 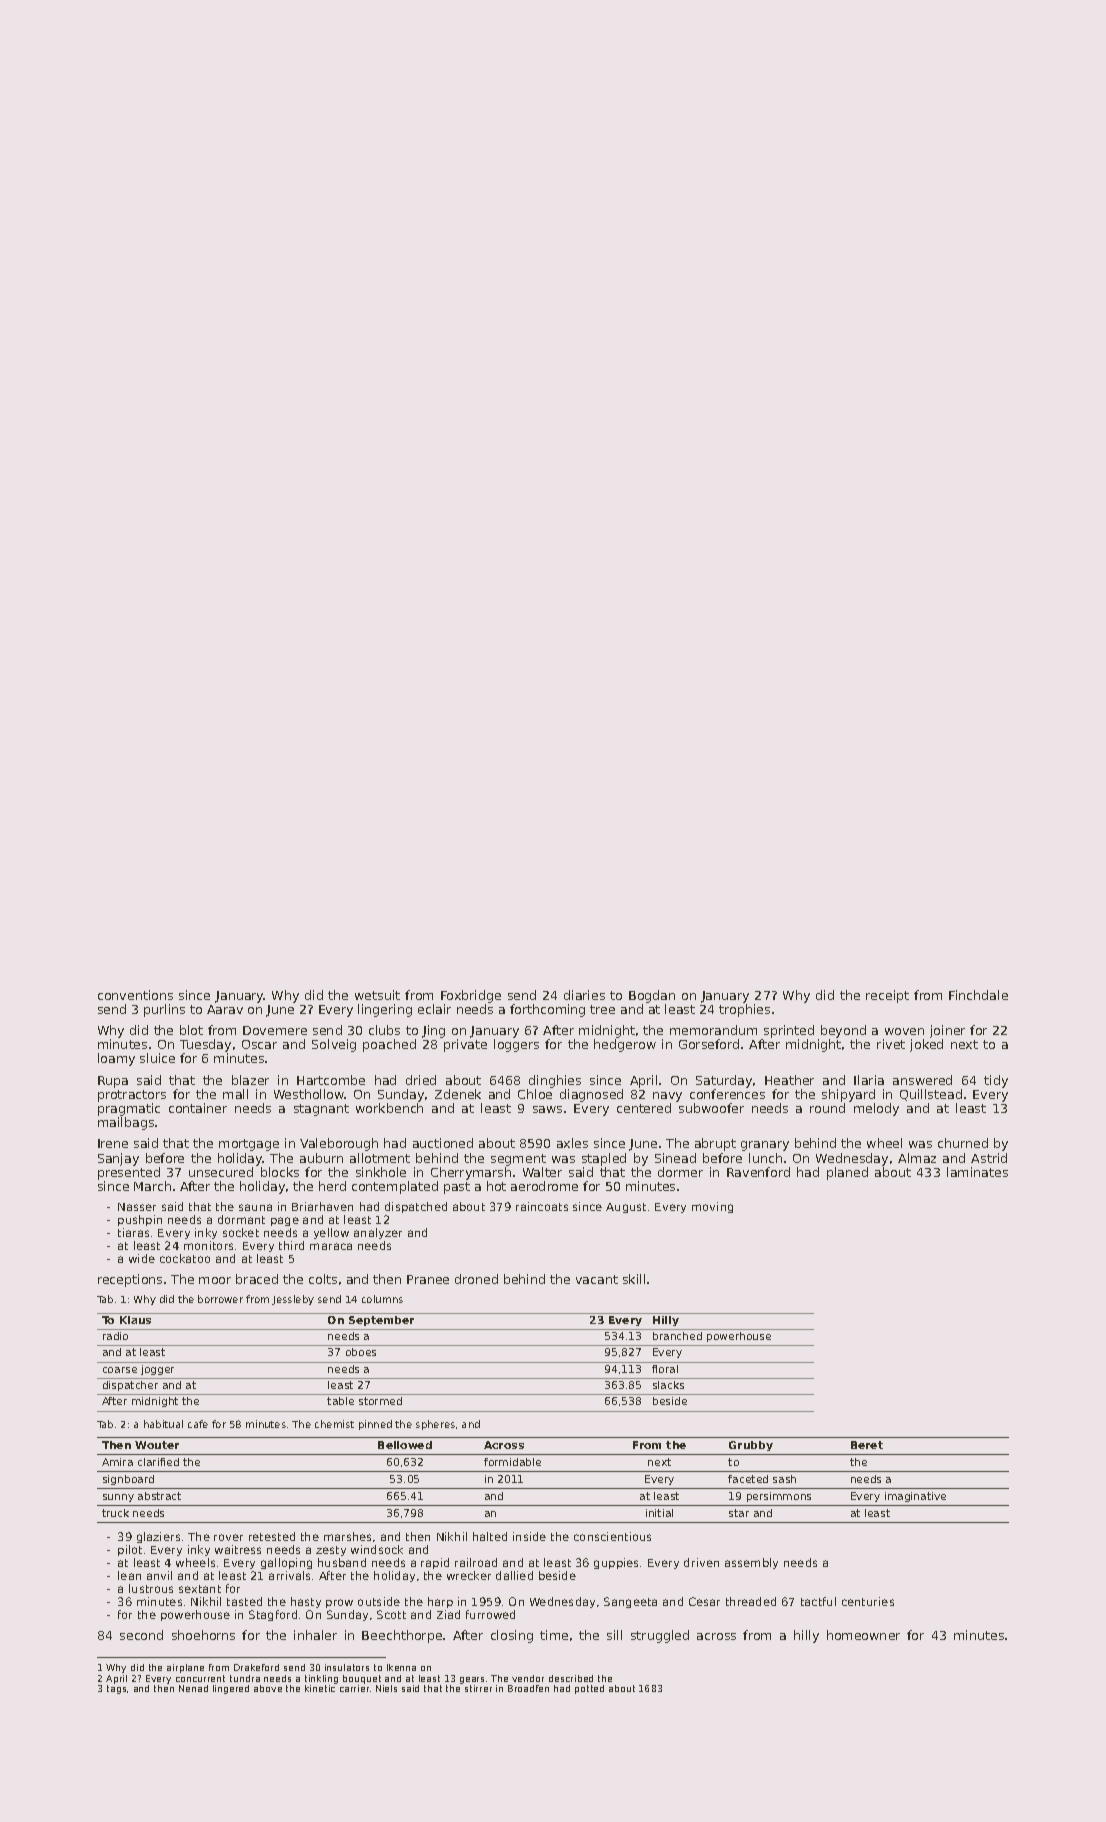 I want to click on potted, so click(x=589, y=1689).
